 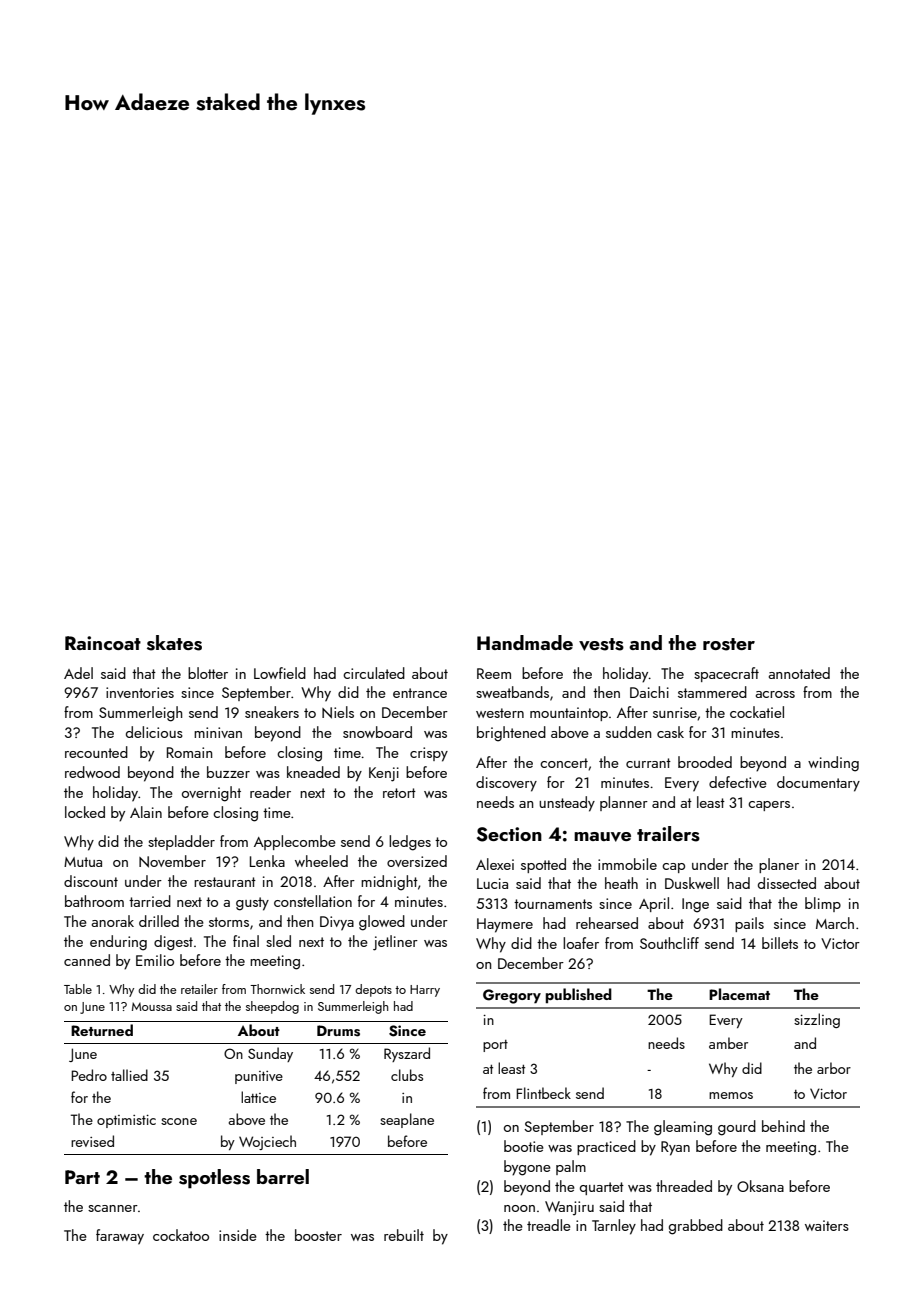 What do you see at coordinates (384, 774) in the screenshot?
I see `Kenji` at bounding box center [384, 774].
